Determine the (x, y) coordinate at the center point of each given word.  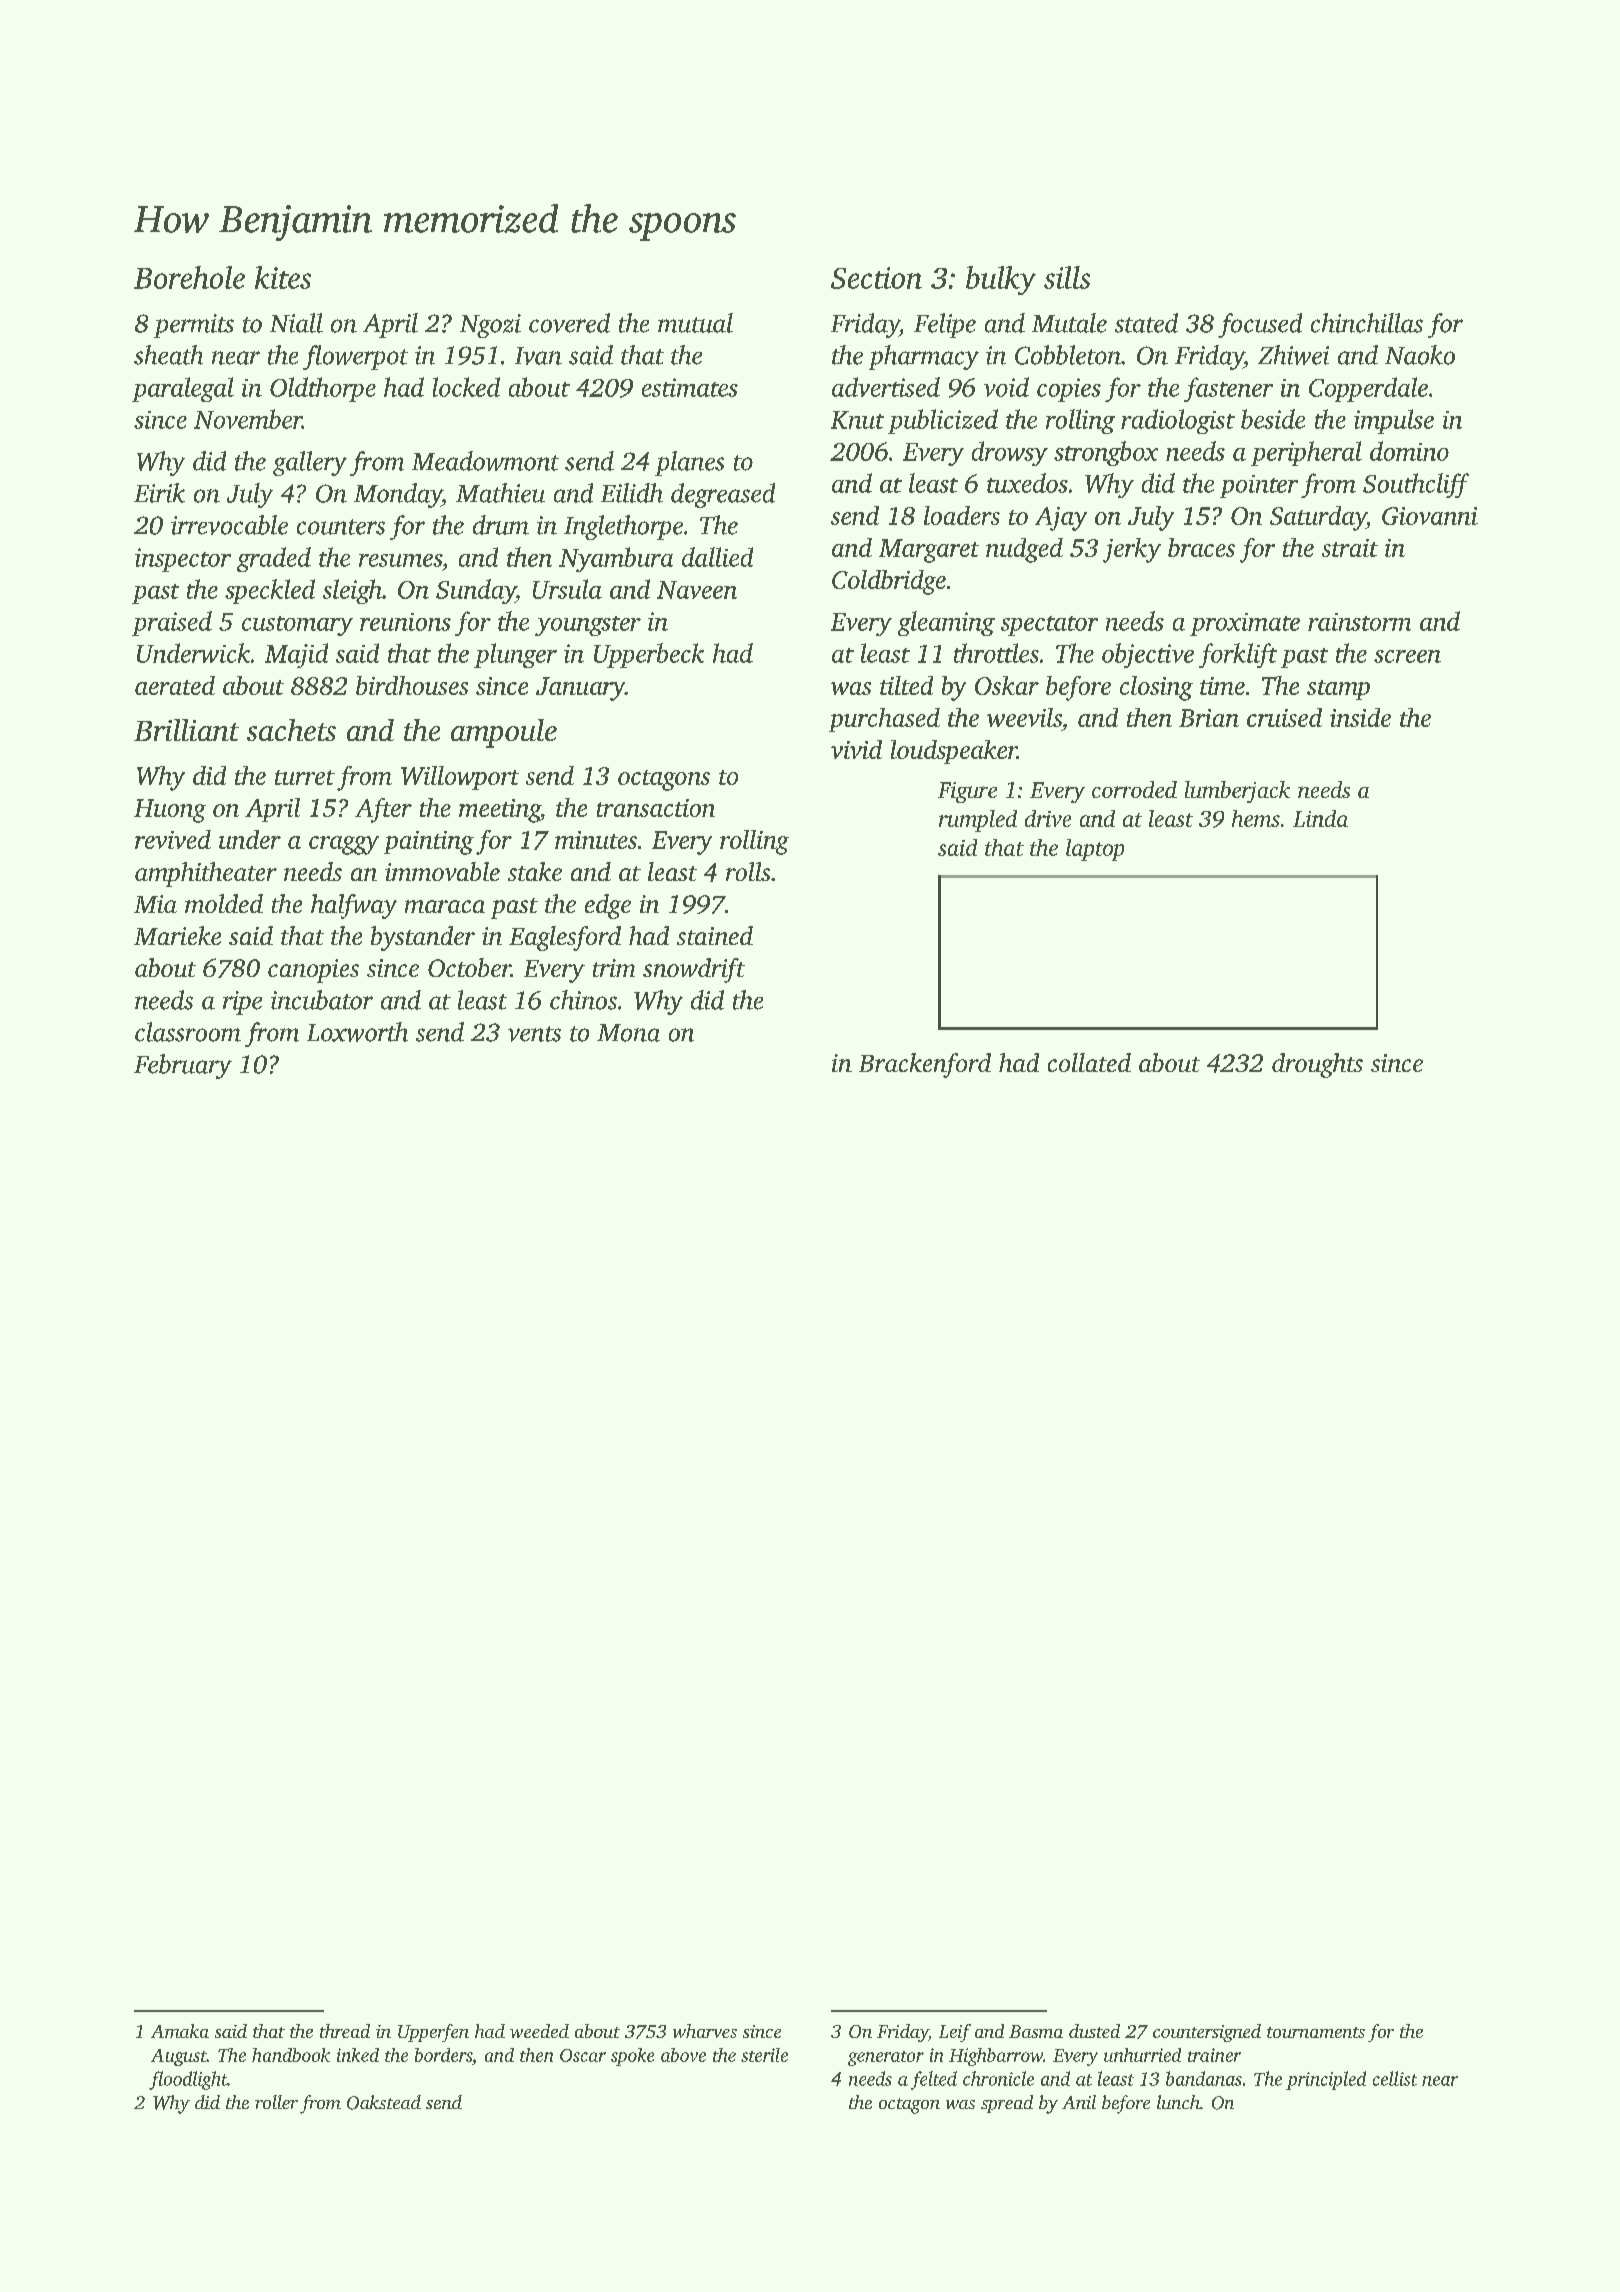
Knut (857, 420)
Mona (628, 1033)
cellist (1395, 2078)
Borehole (189, 277)
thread (345, 2031)
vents (534, 1034)
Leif (955, 2033)
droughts (1317, 1065)
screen (1407, 656)
